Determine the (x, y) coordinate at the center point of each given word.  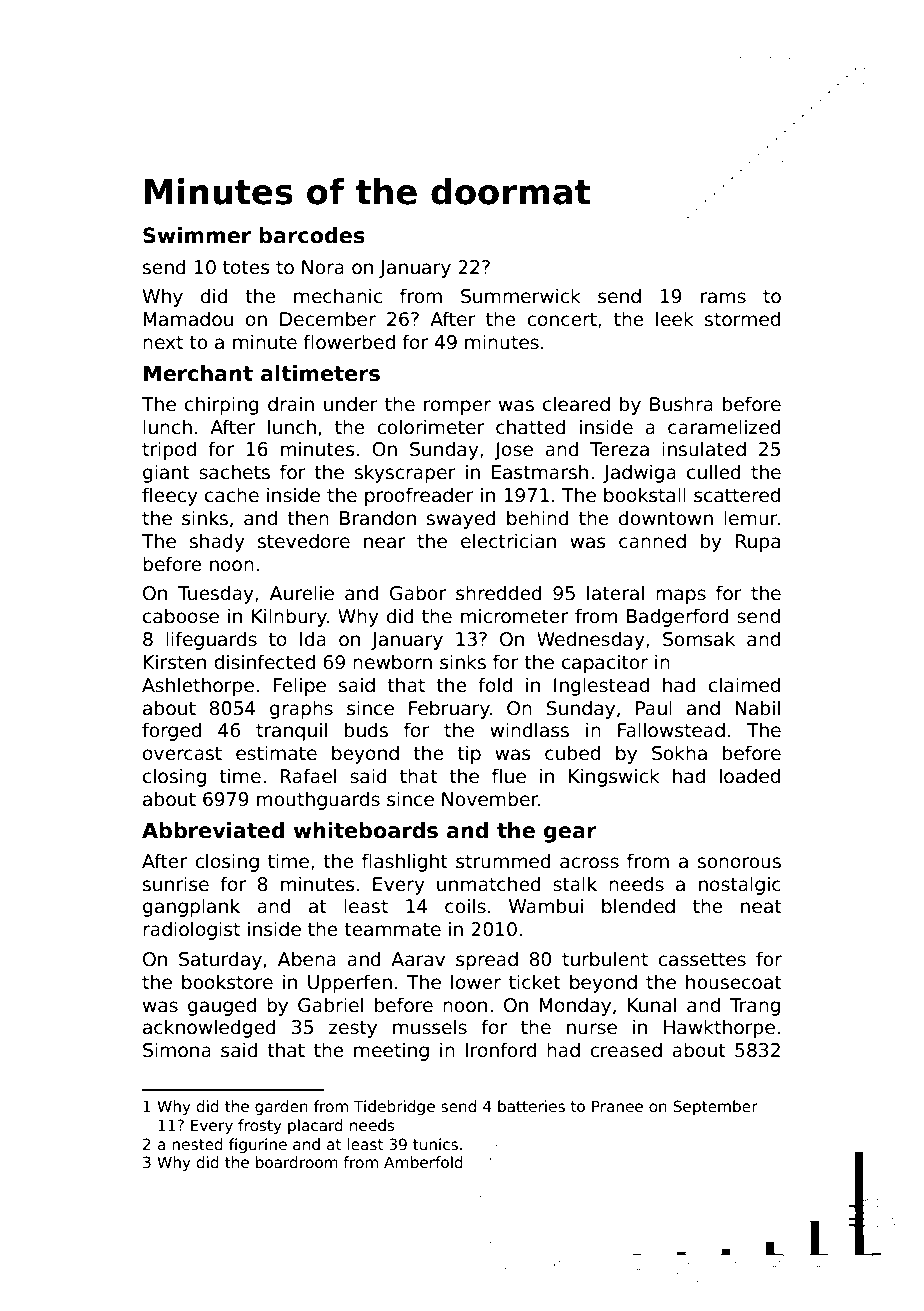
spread (487, 960)
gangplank (191, 907)
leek (675, 319)
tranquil (291, 731)
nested (197, 1144)
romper (457, 407)
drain (291, 404)
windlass (529, 730)
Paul (654, 708)
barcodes (312, 235)
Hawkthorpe (719, 1028)
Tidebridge (394, 1107)
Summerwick (521, 296)
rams (723, 298)
